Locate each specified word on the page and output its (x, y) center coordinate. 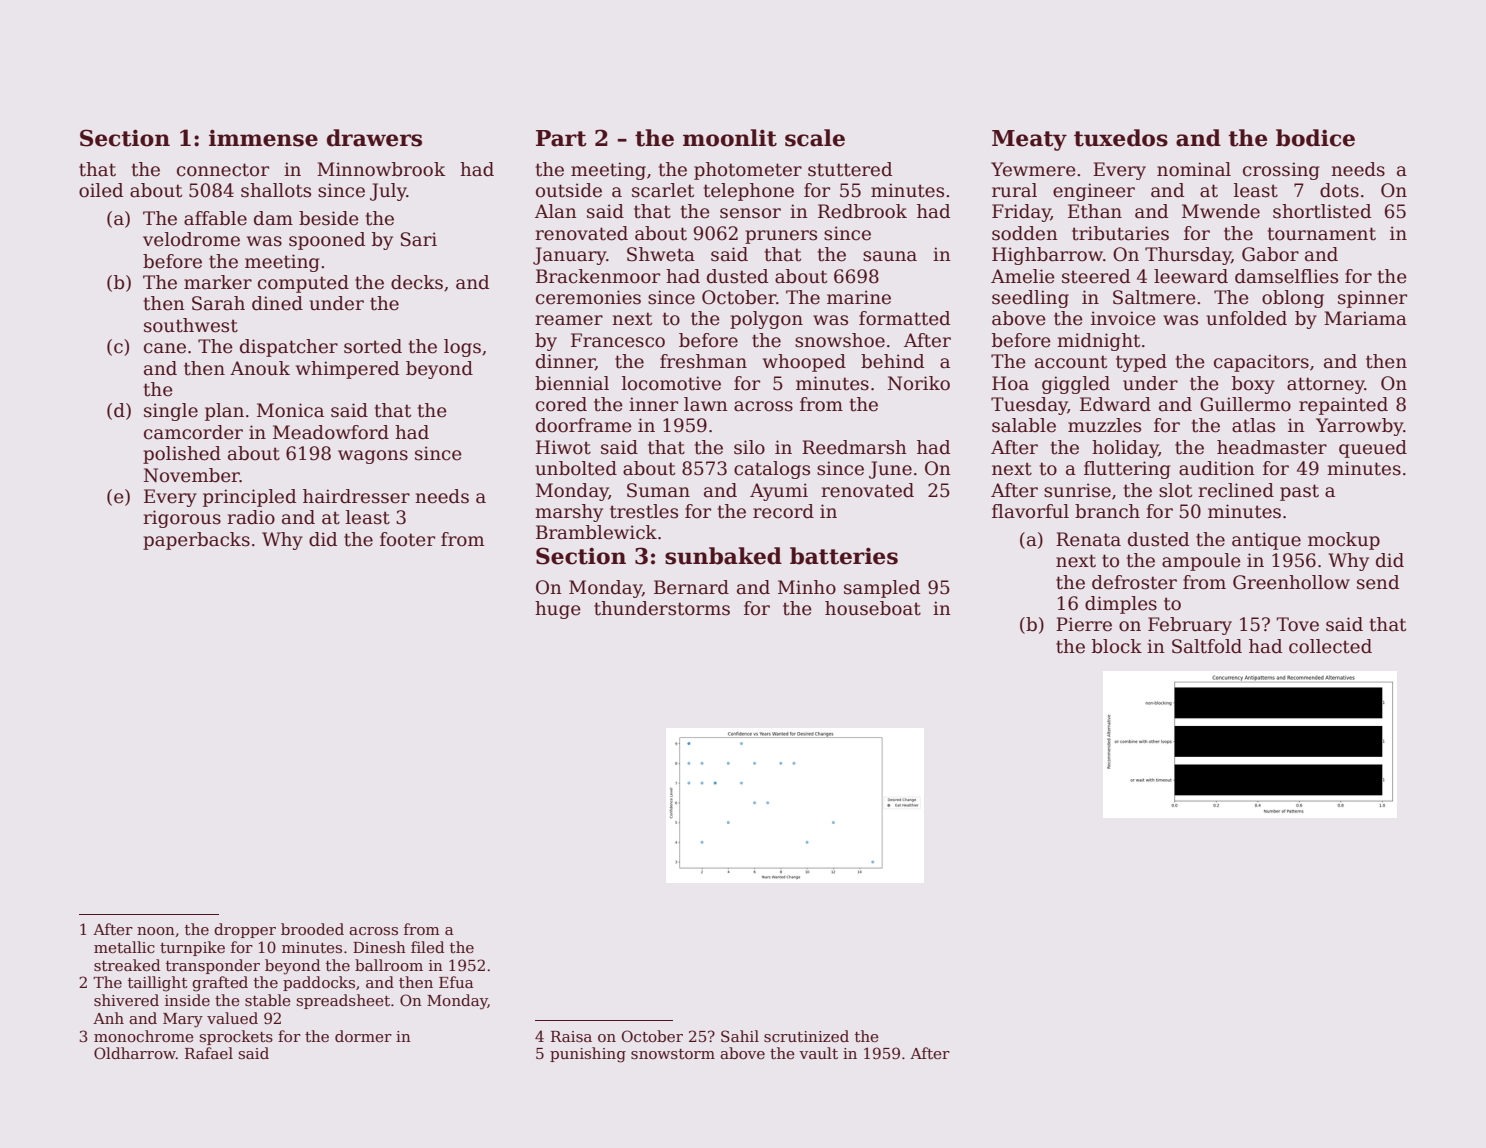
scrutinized (806, 1036)
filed (427, 947)
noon (156, 931)
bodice (1315, 138)
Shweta (661, 254)
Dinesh (379, 947)
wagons (373, 457)
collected (1330, 646)
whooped (804, 363)
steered (1096, 276)
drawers (374, 138)
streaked (127, 965)
